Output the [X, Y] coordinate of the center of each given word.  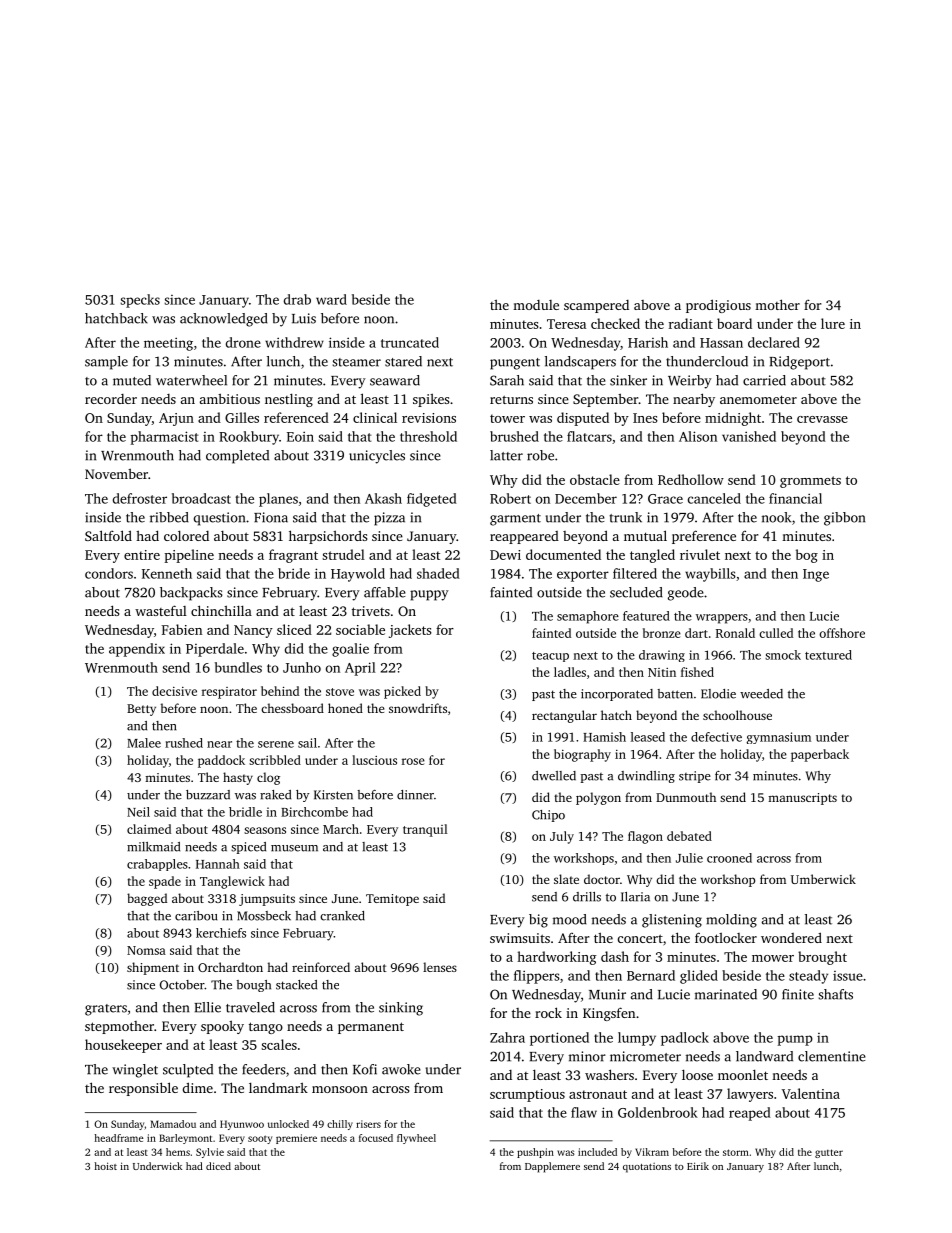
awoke [401, 1069]
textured [828, 655]
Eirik [698, 1166]
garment [515, 520]
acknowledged [224, 320]
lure [833, 323]
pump [795, 1040]
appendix [137, 650]
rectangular [564, 716]
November [116, 473]
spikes [431, 400]
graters [106, 1010]
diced [218, 1166]
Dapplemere [552, 1167]
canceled [714, 498]
